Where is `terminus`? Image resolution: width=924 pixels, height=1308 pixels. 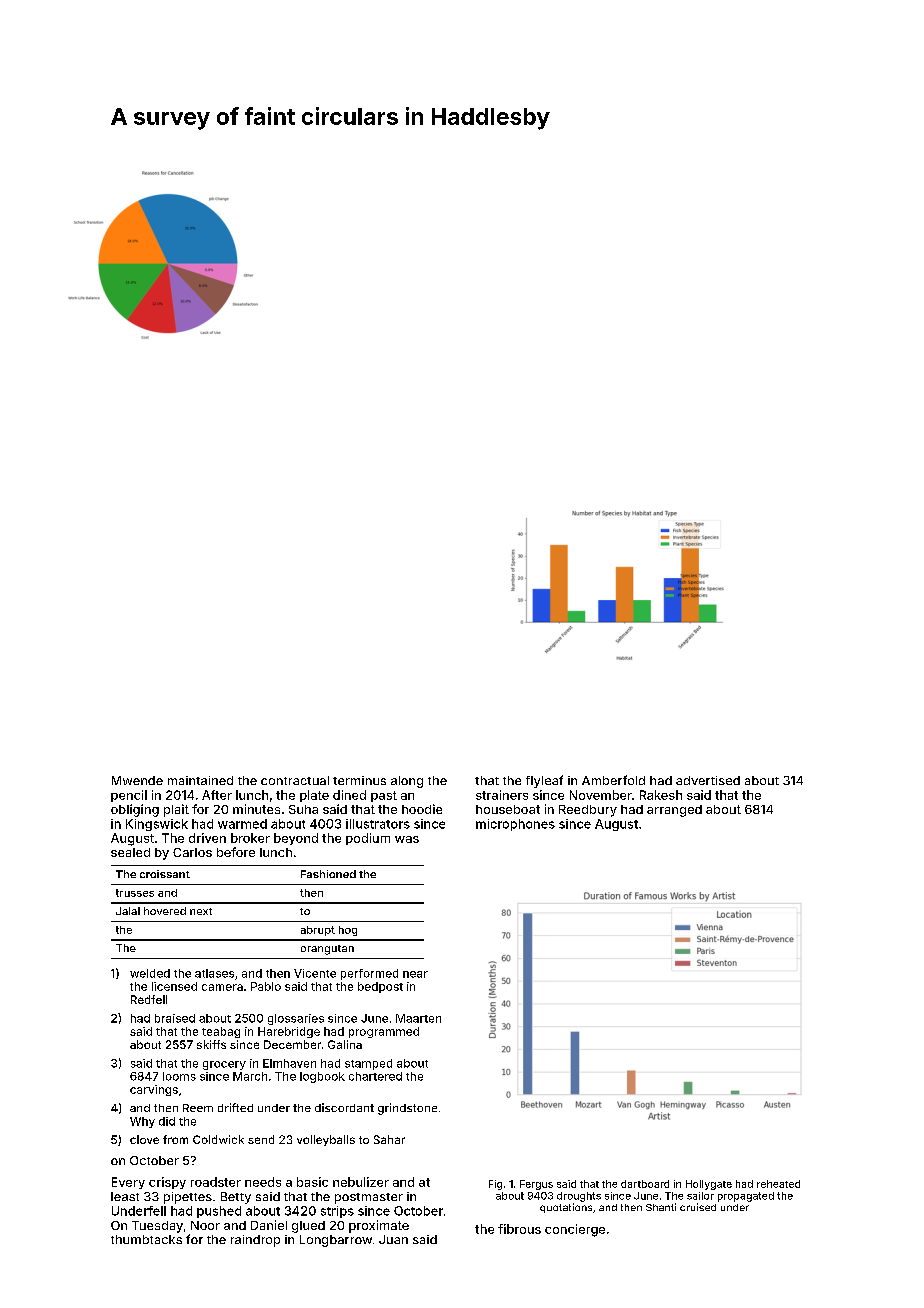
terminus is located at coordinates (359, 780).
